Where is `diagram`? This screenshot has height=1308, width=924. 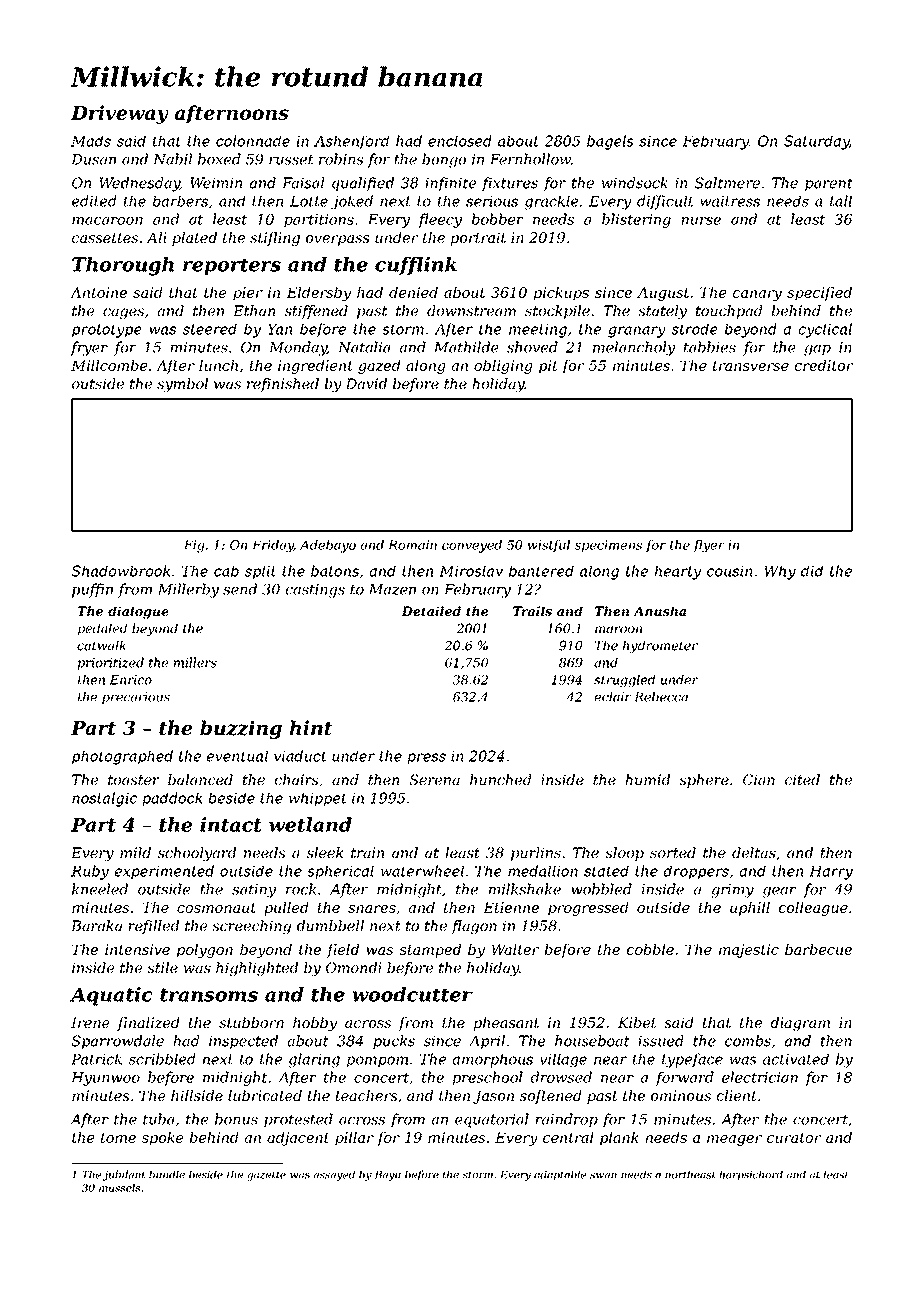
diagram is located at coordinates (800, 1024).
